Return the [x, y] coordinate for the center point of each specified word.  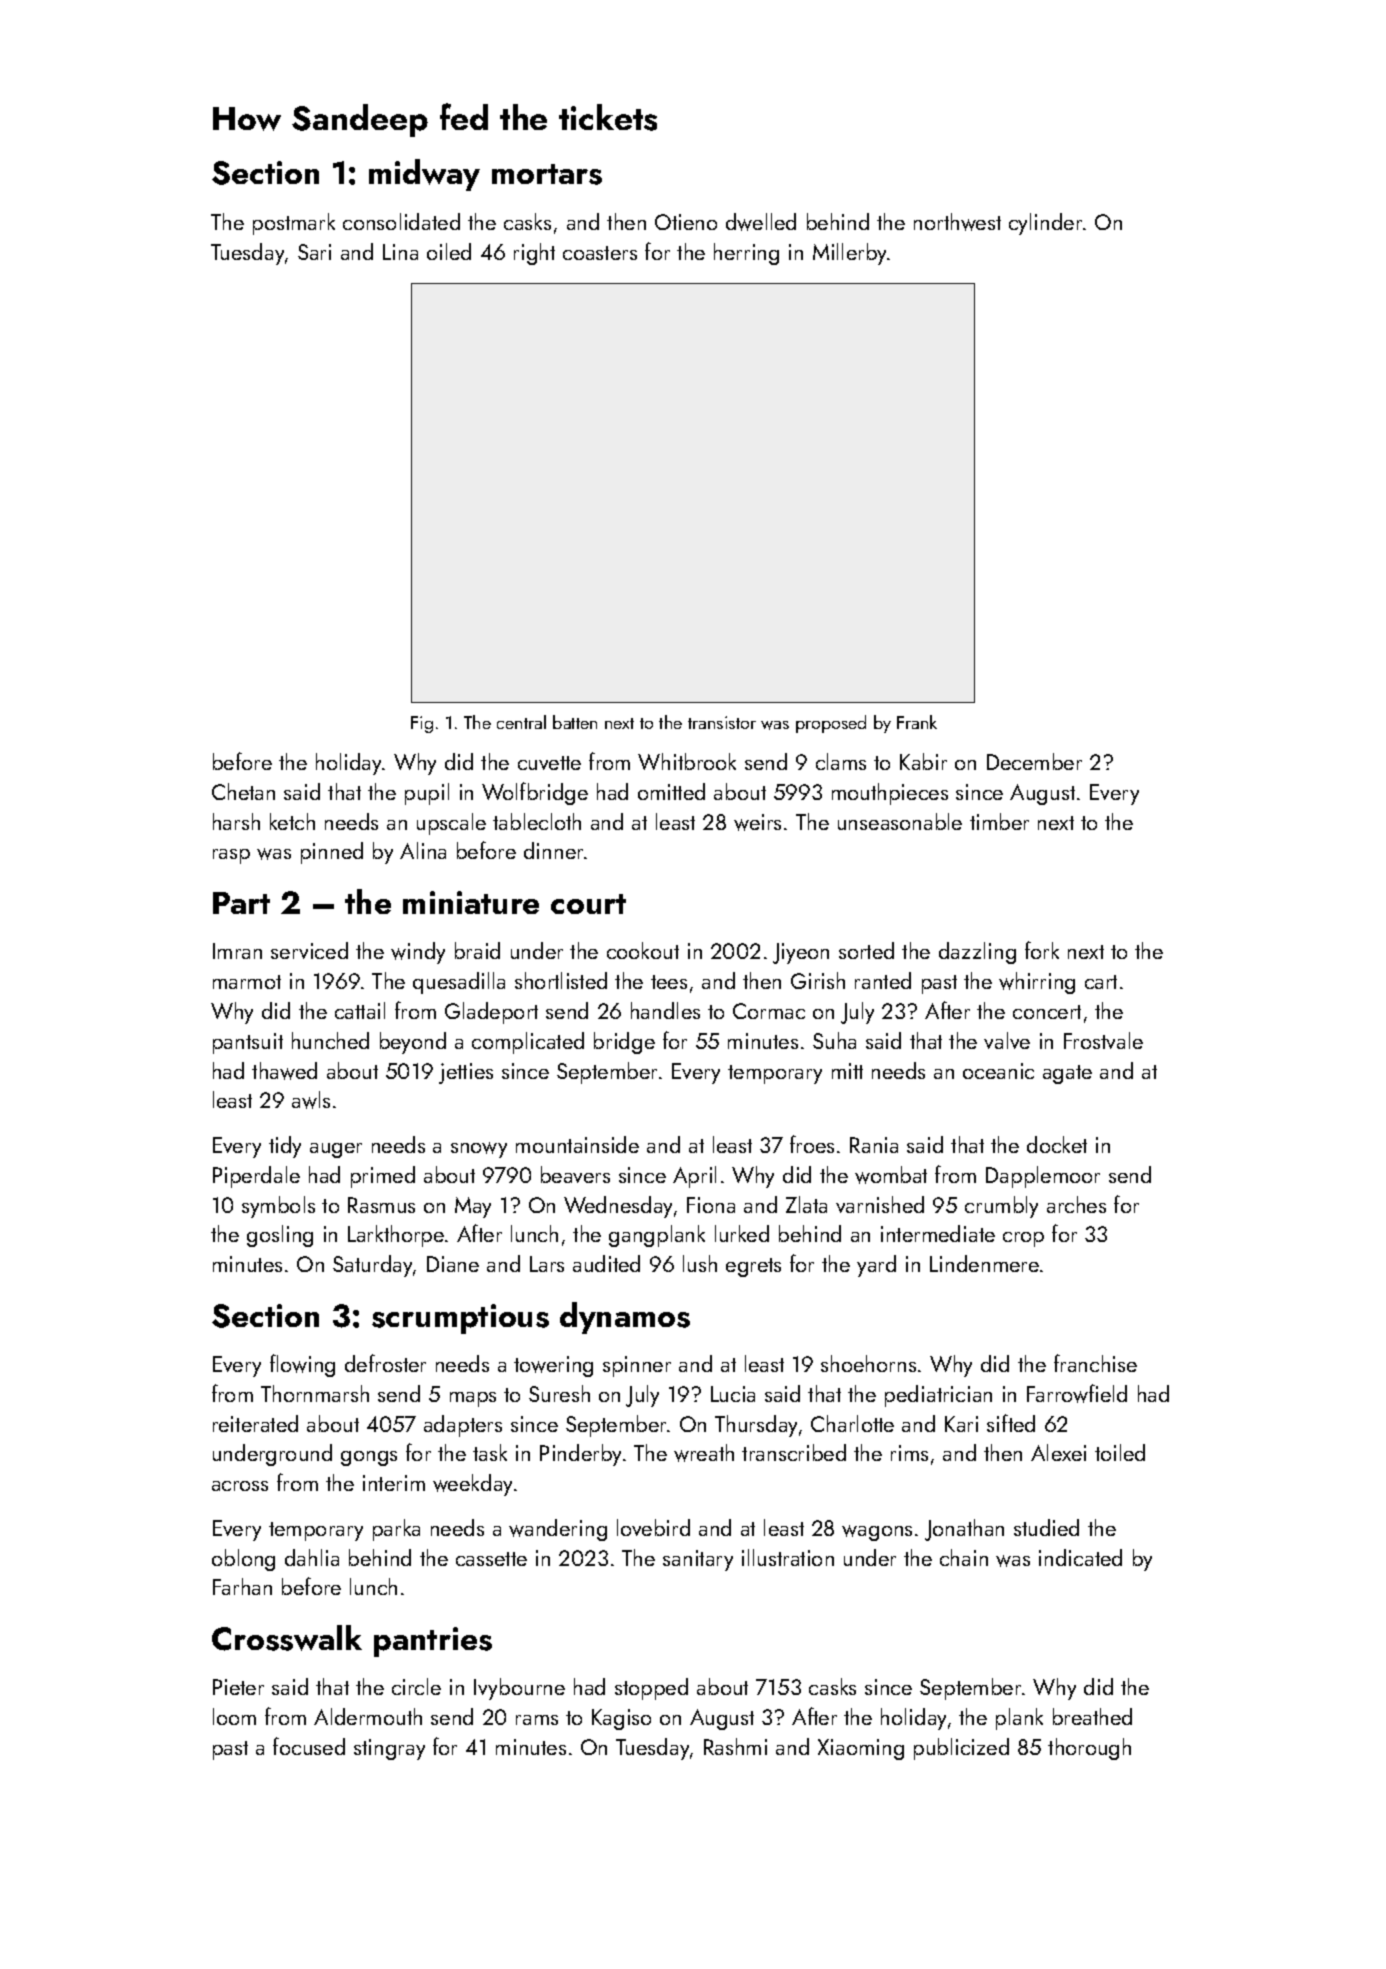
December [1034, 761]
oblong [243, 1560]
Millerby [850, 254]
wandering [558, 1530]
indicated [1080, 1557]
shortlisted [561, 980]
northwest [957, 222]
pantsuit [248, 1043]
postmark [294, 224]
